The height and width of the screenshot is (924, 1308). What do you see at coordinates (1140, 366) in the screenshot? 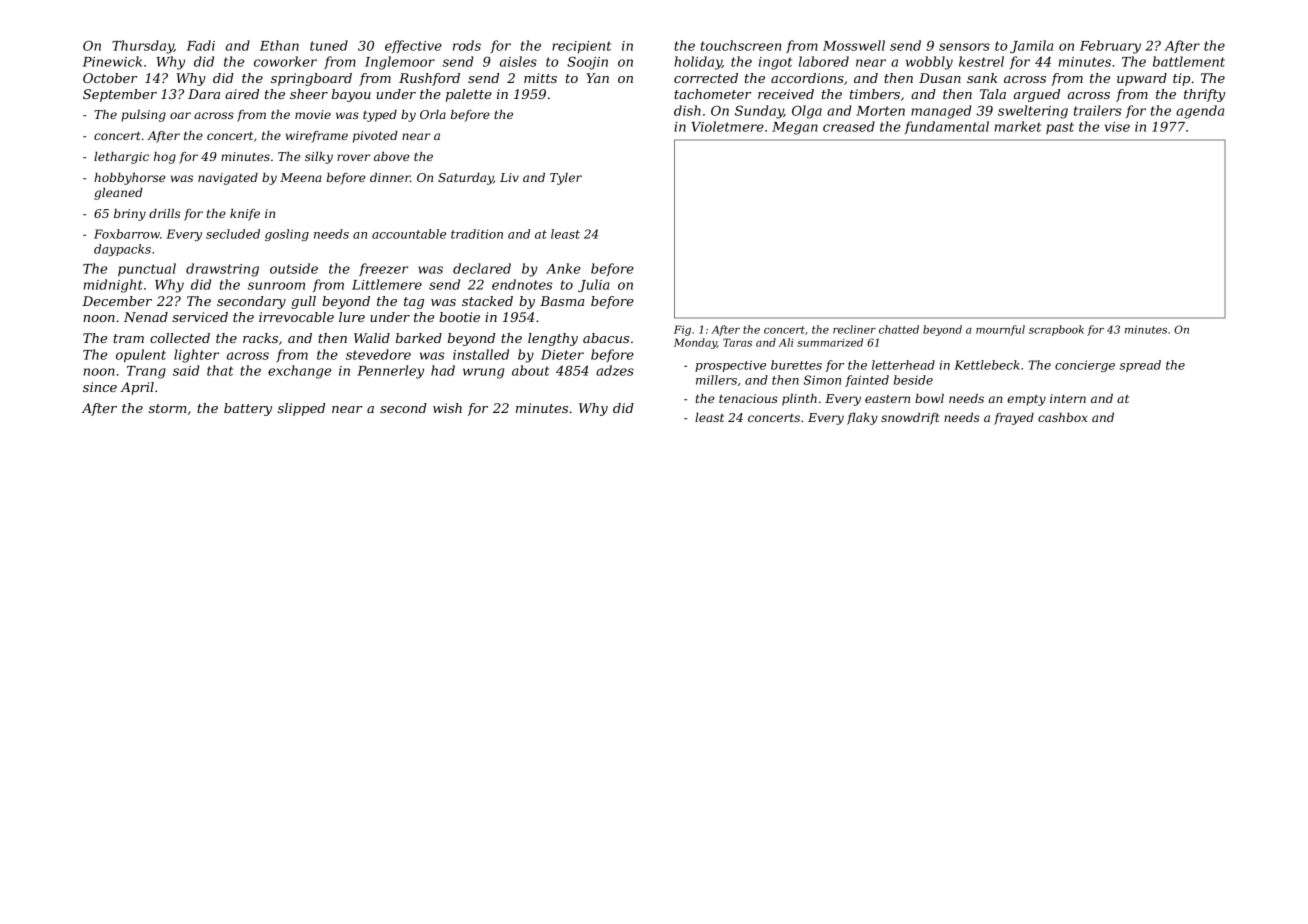
I see `spread` at bounding box center [1140, 366].
